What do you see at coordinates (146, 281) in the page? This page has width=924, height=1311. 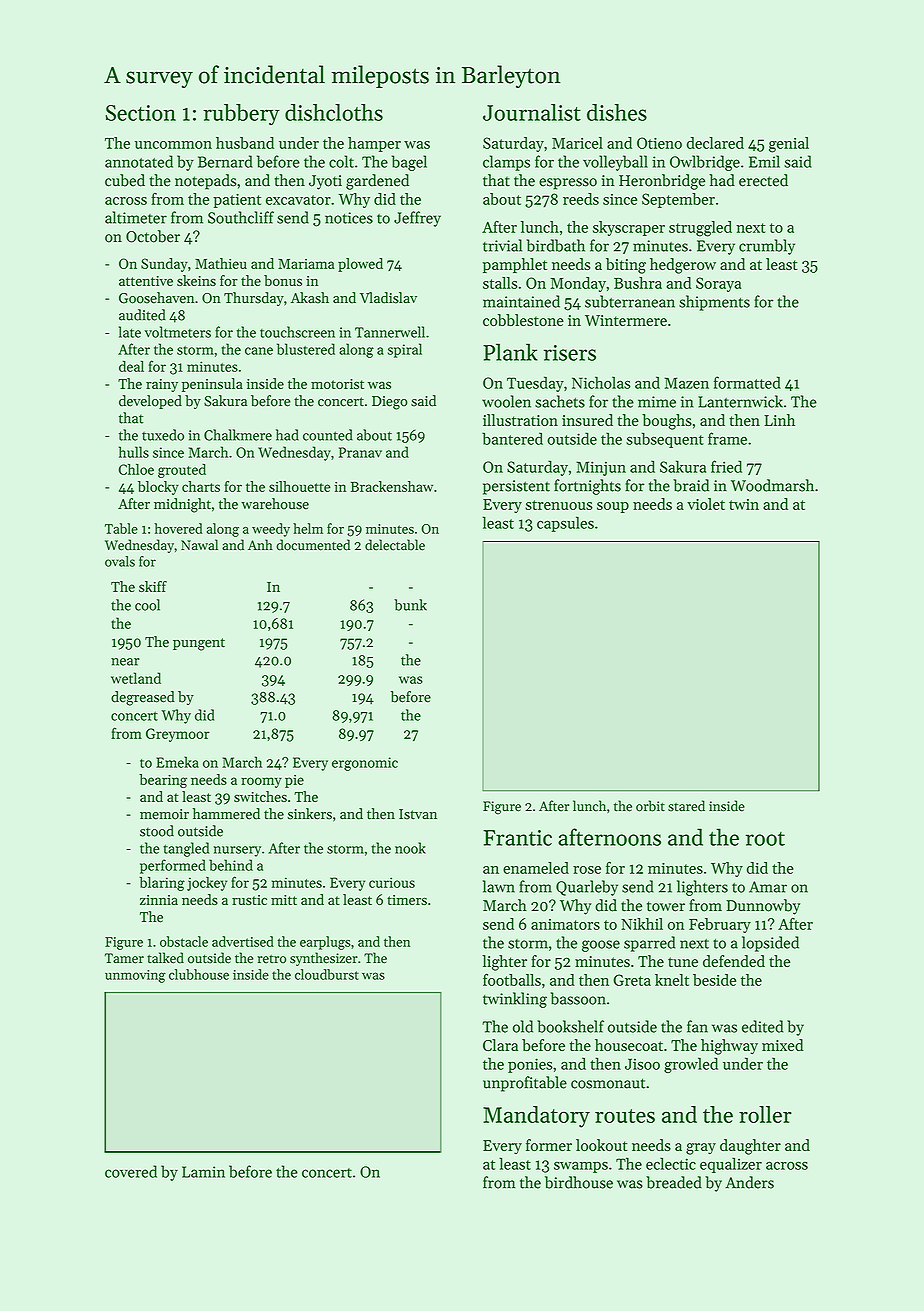 I see `attentive` at bounding box center [146, 281].
